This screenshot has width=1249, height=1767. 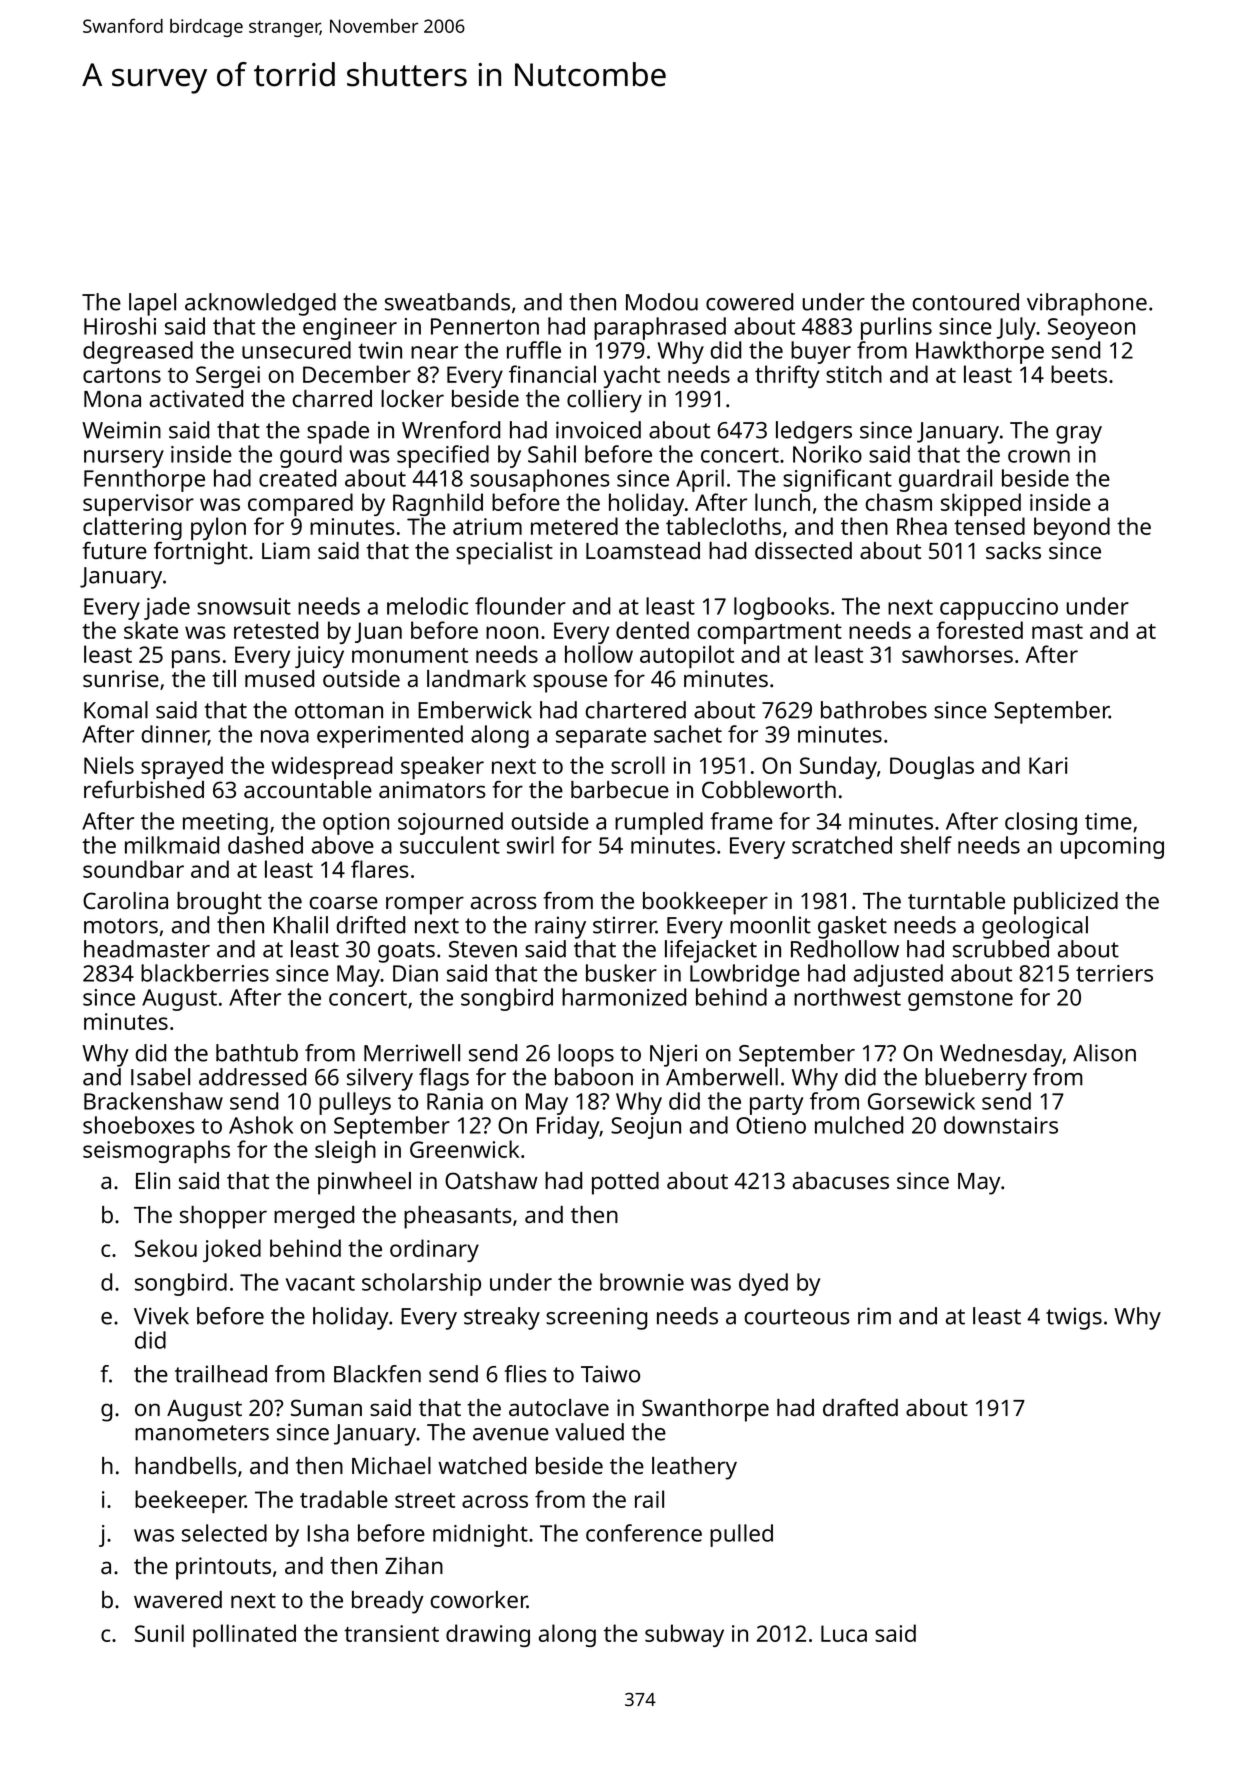 I want to click on shoeboxes, so click(x=139, y=1125).
